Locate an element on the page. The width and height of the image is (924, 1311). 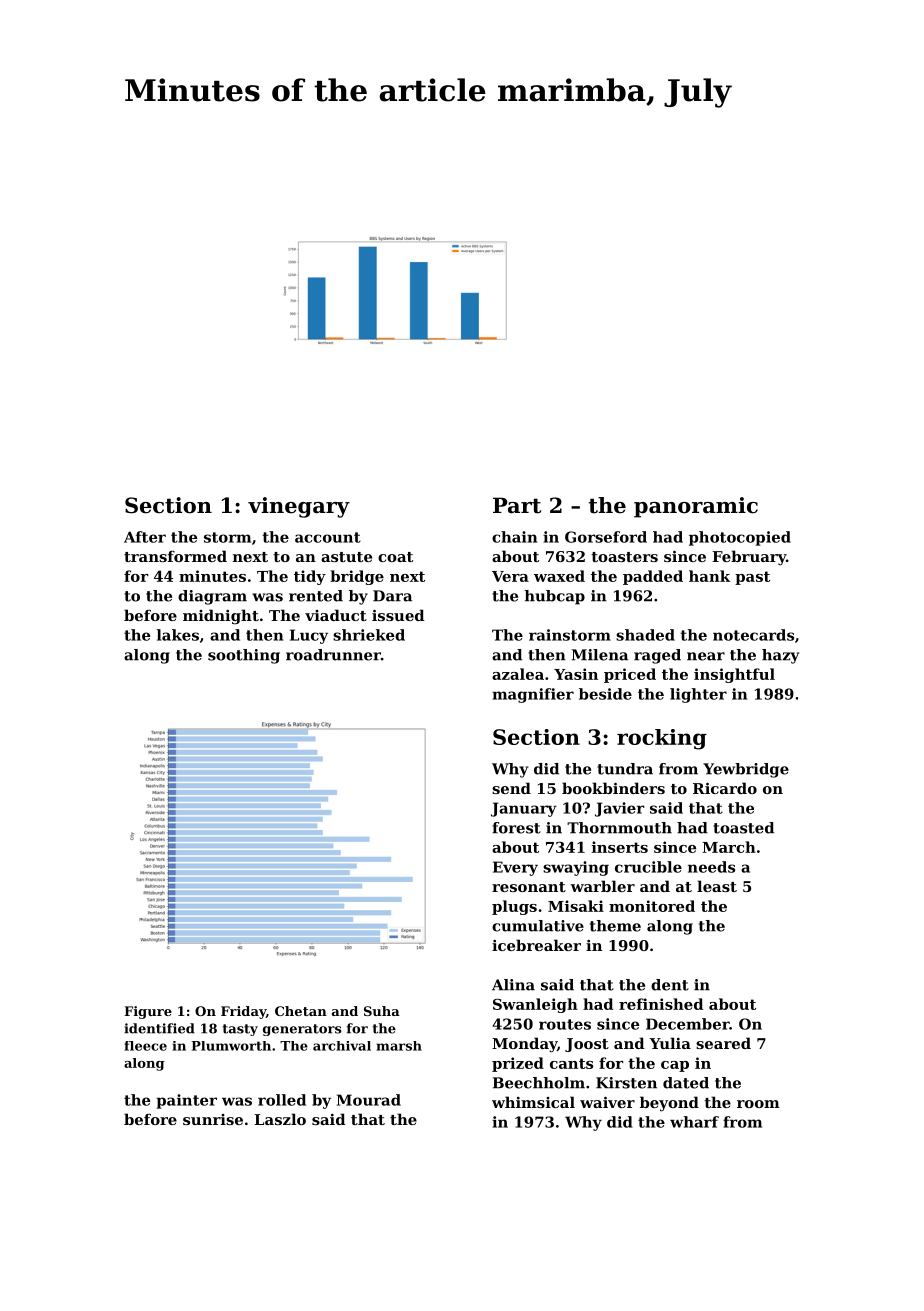
coat is located at coordinates (395, 557).
